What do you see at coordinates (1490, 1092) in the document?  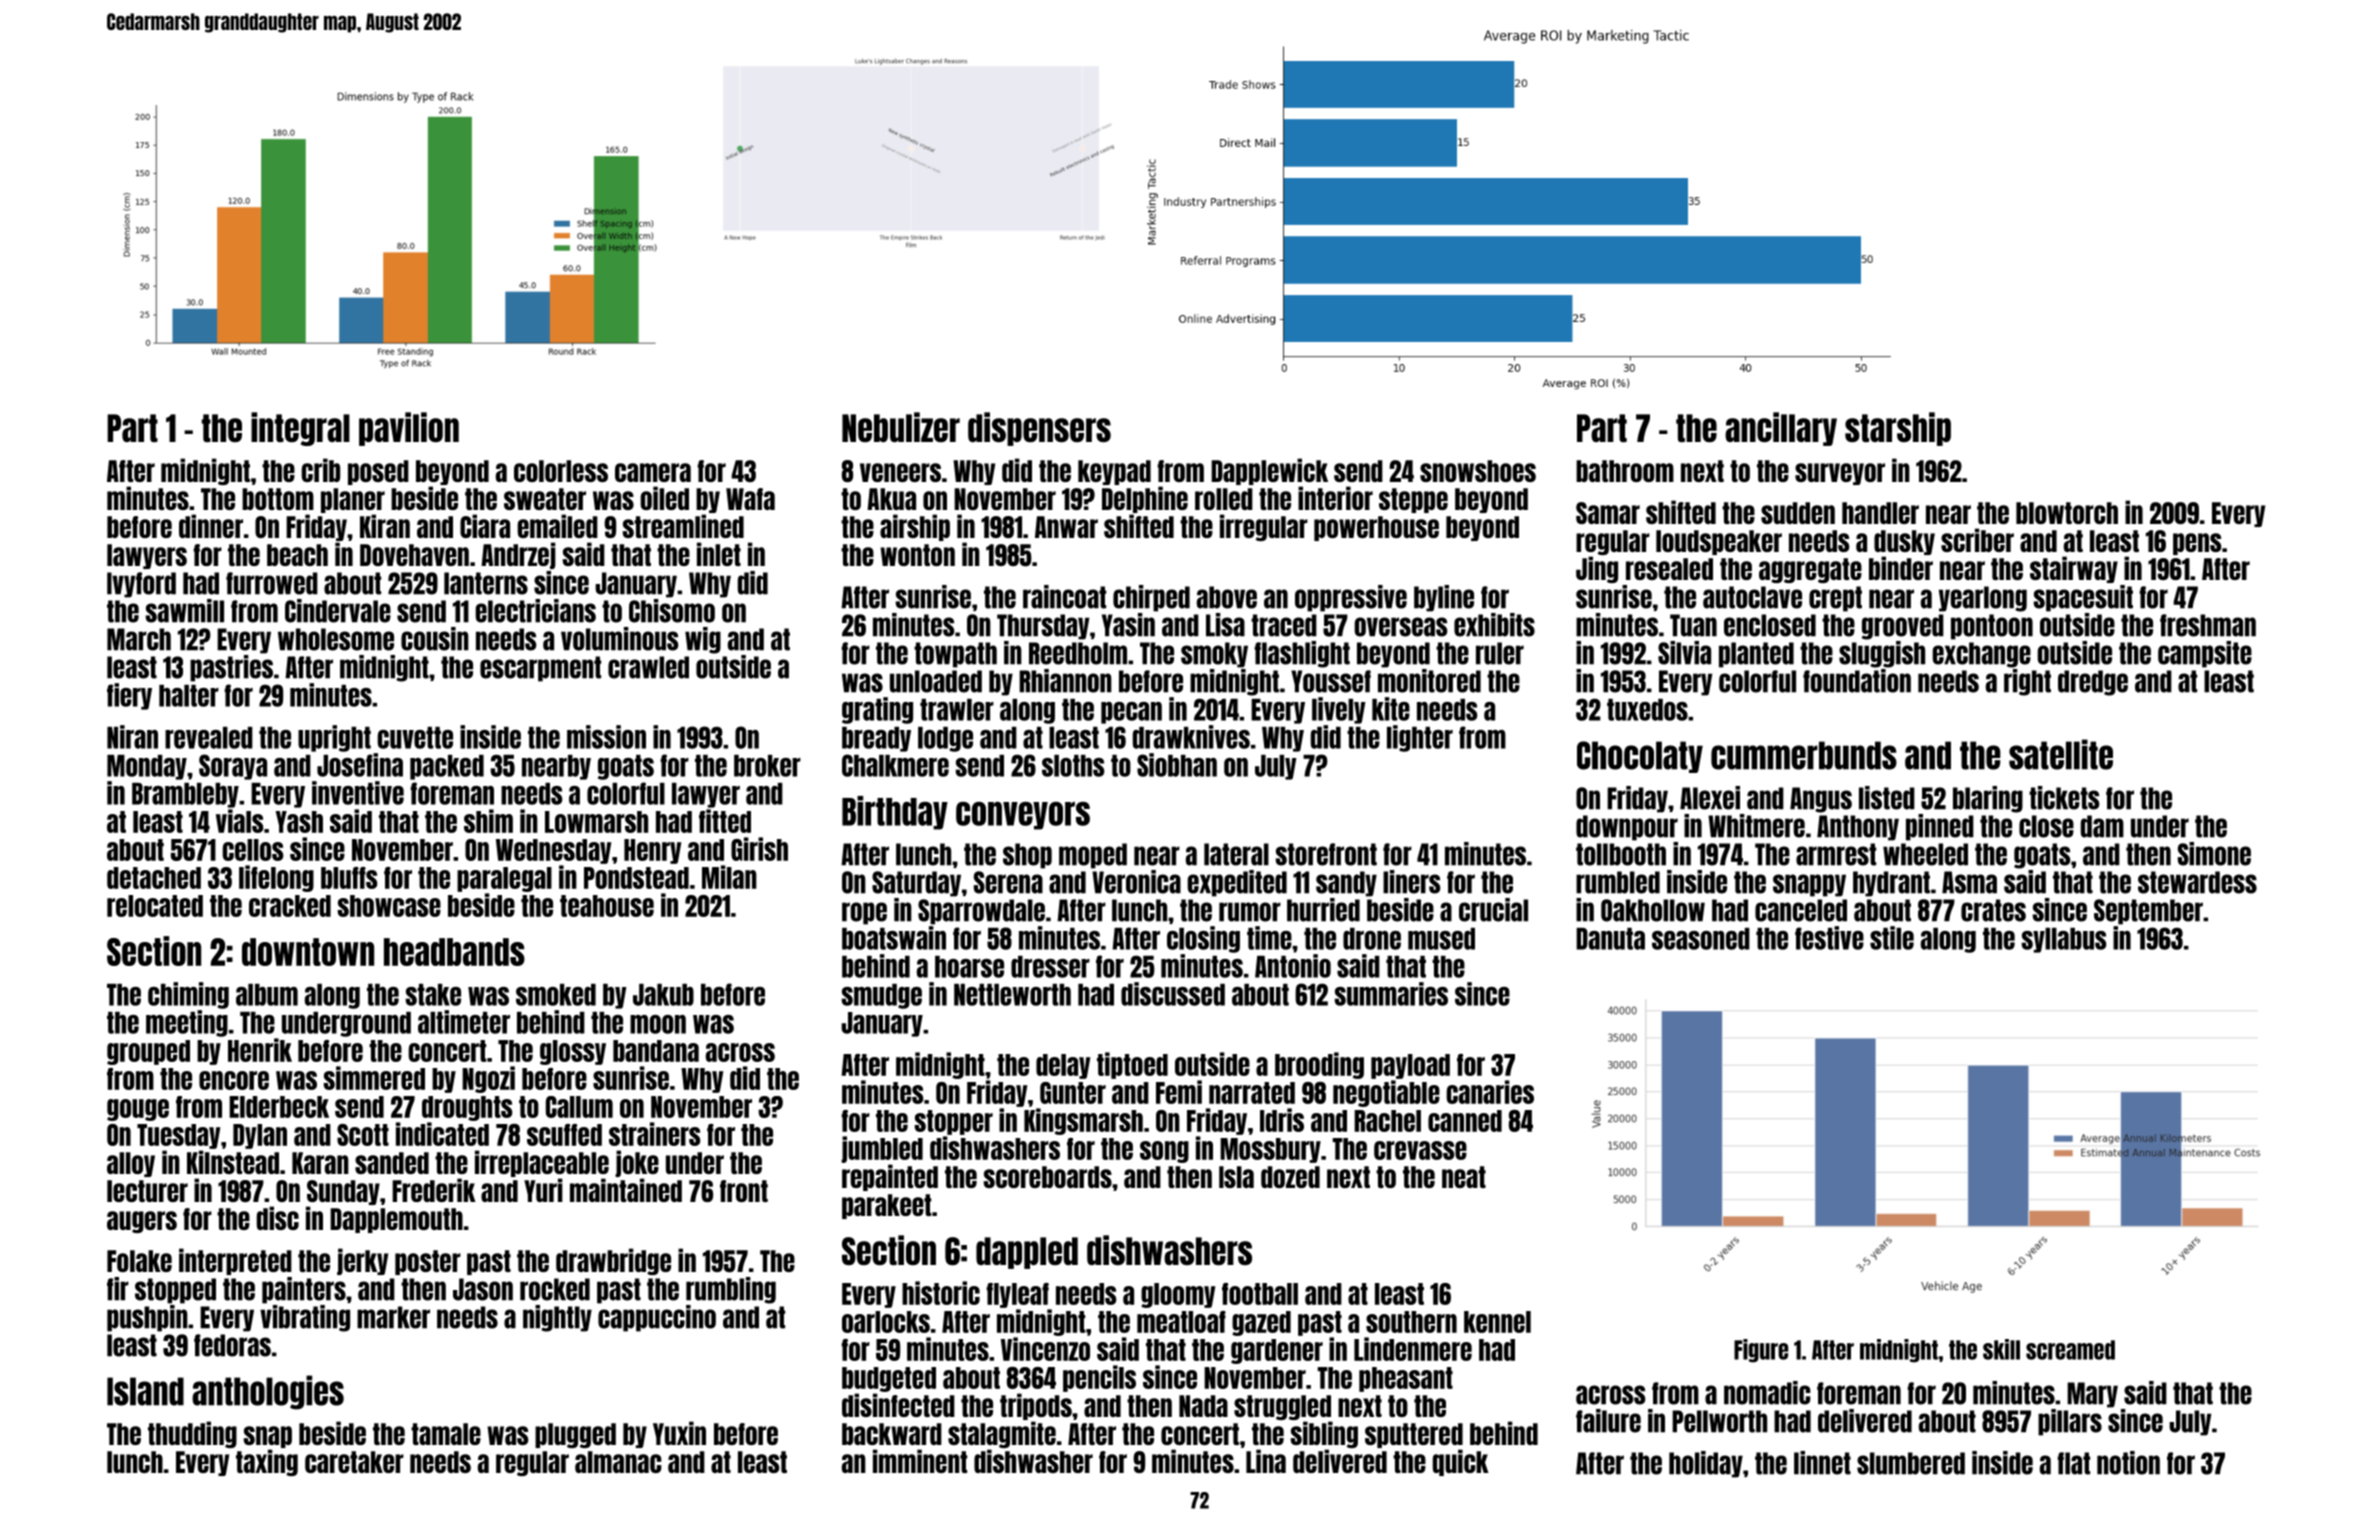 I see `canaries` at bounding box center [1490, 1092].
